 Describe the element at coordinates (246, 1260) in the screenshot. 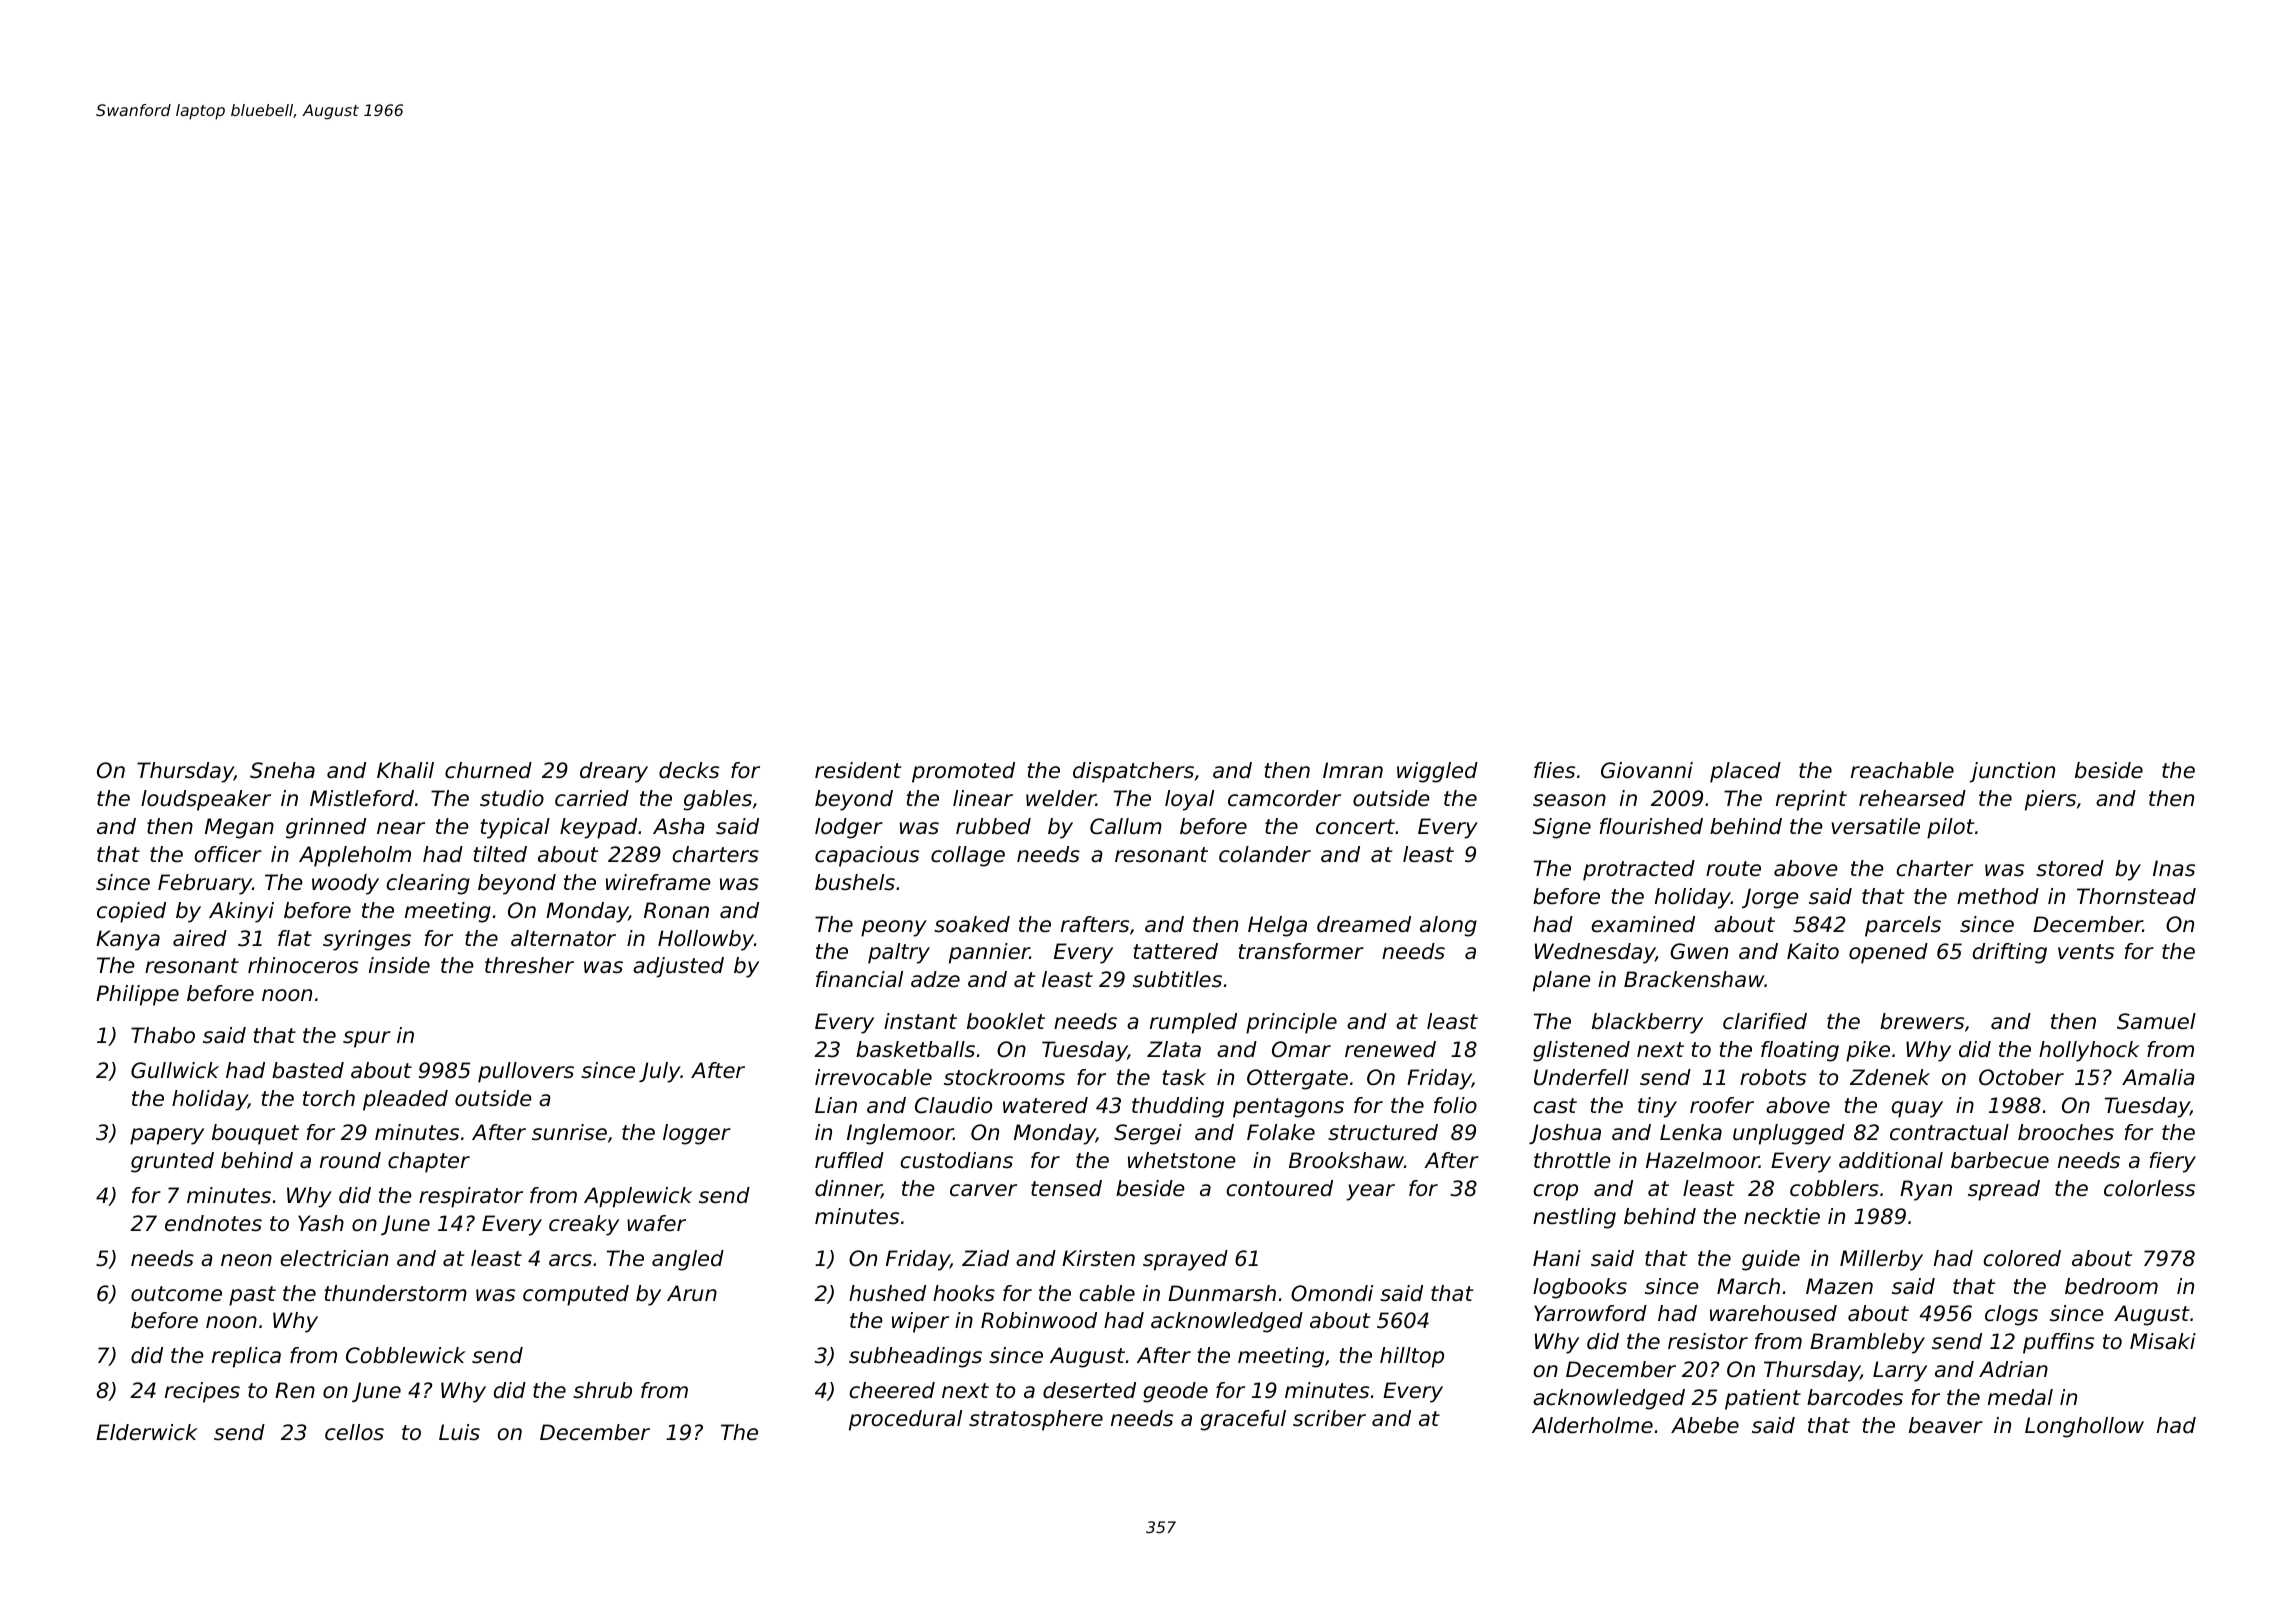

I see `neon` at that location.
